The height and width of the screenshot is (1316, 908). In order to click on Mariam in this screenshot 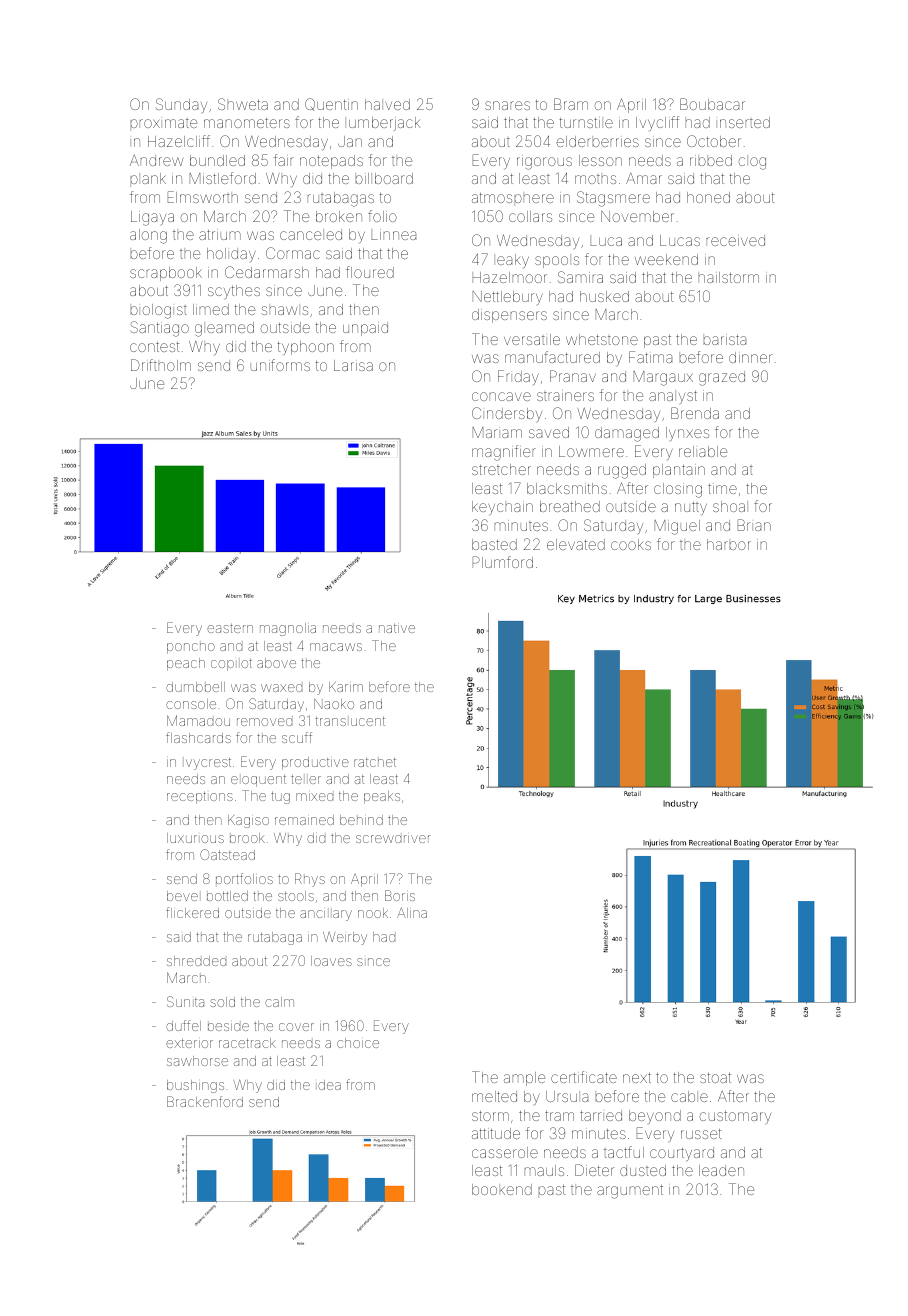, I will do `click(497, 432)`.
